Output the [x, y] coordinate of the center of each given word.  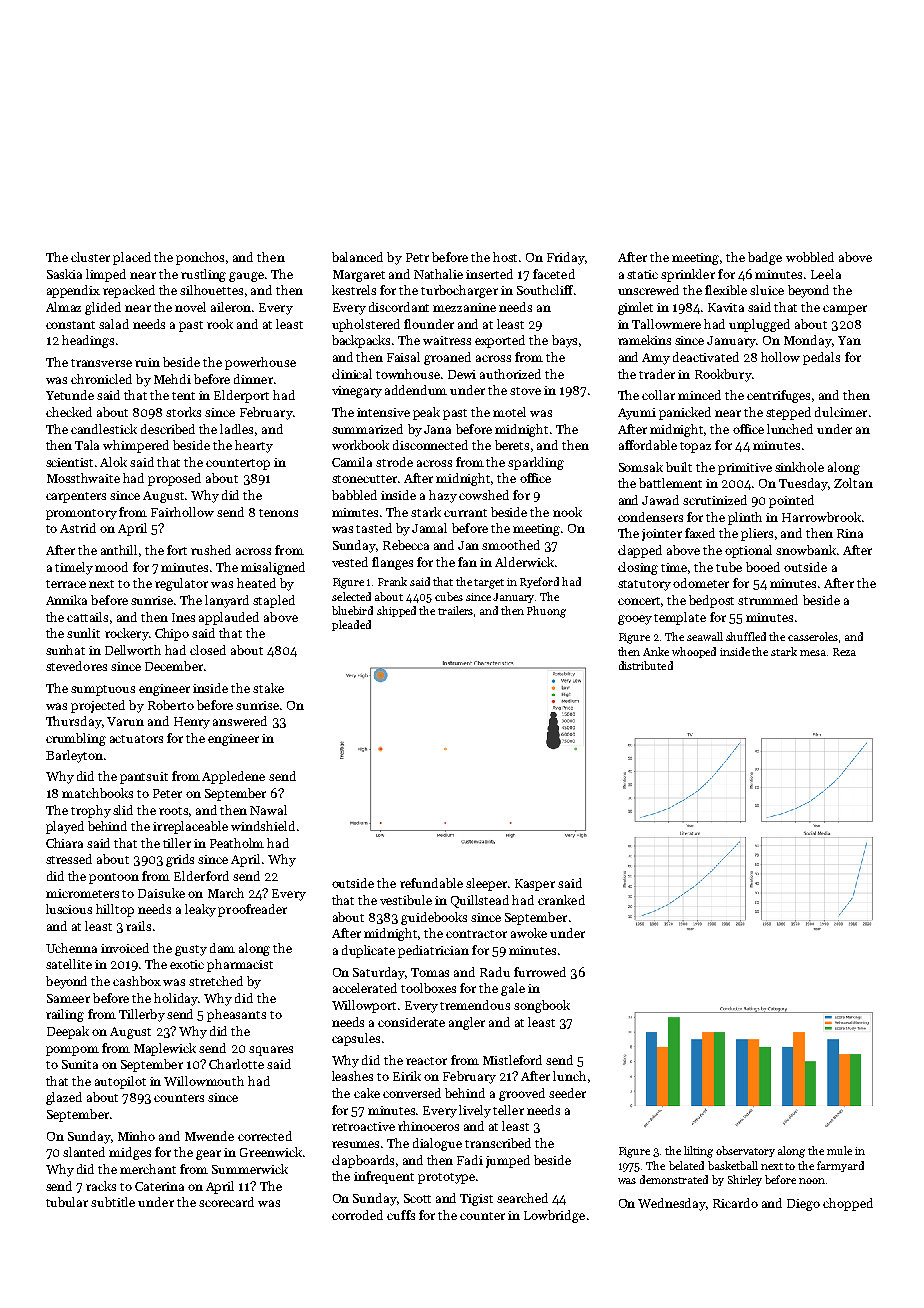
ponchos [200, 258]
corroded [357, 1215]
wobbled [810, 257]
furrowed [540, 972]
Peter [167, 793]
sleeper [486, 884]
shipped [396, 611]
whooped [694, 652]
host [505, 257]
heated [256, 583]
